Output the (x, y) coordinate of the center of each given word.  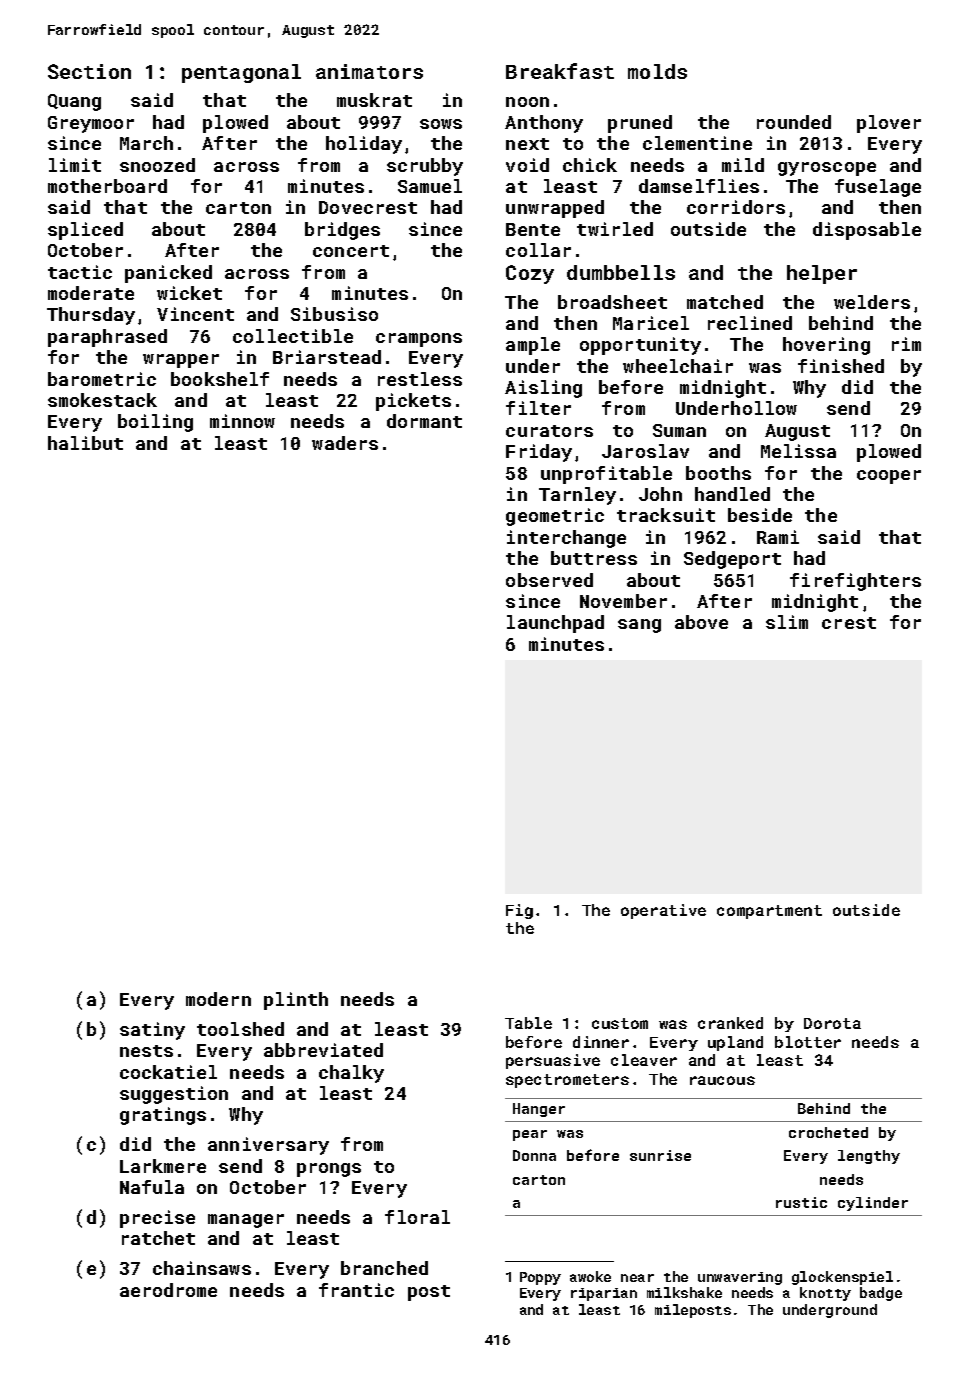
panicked (168, 274)
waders (345, 443)
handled (732, 494)
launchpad (555, 624)
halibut (85, 443)
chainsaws (202, 1268)
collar (538, 250)
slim (787, 622)
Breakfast (560, 71)
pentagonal (241, 73)
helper (822, 274)
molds (657, 71)
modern (218, 999)
